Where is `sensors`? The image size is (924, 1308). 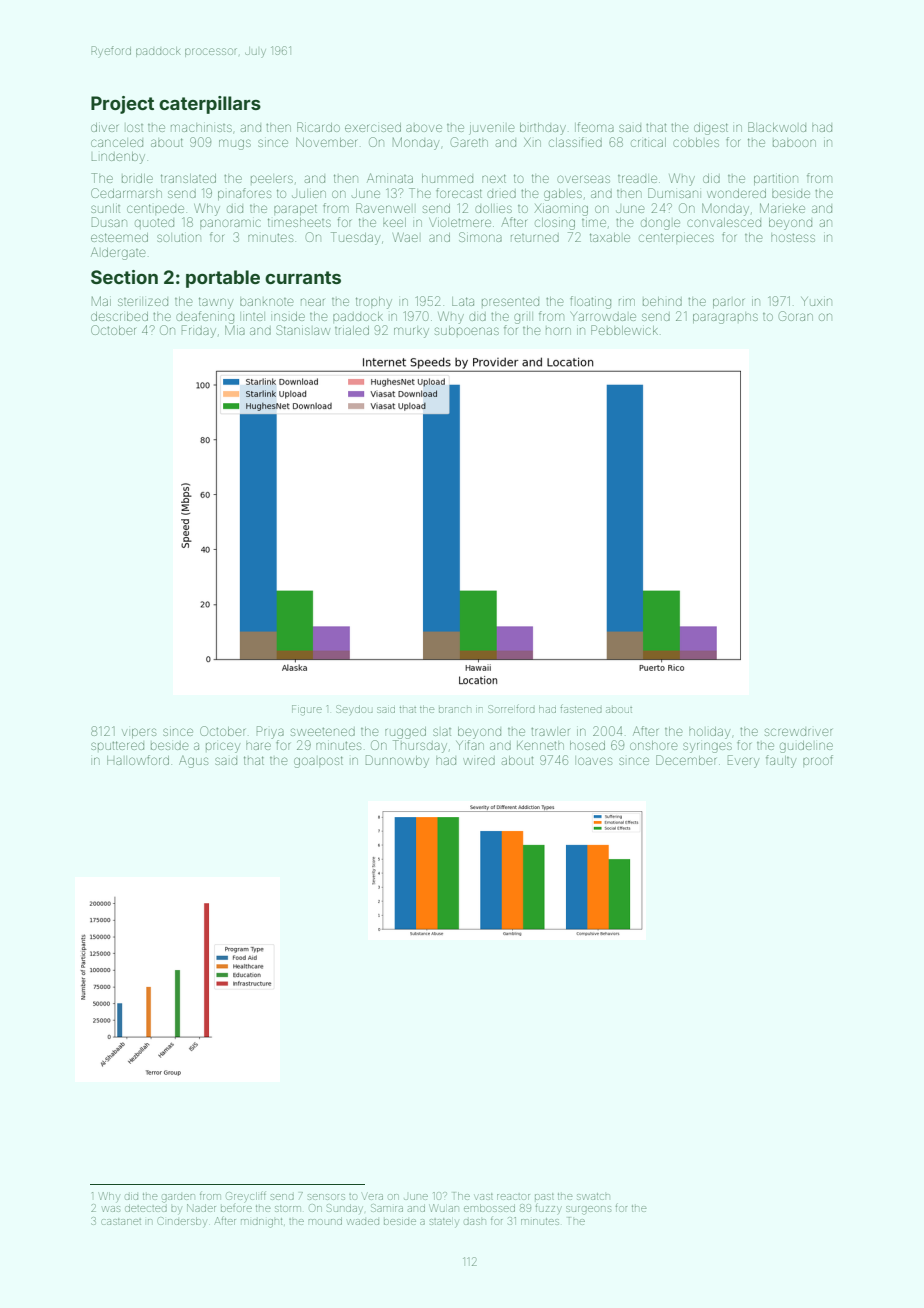
sensors is located at coordinates (326, 1197).
